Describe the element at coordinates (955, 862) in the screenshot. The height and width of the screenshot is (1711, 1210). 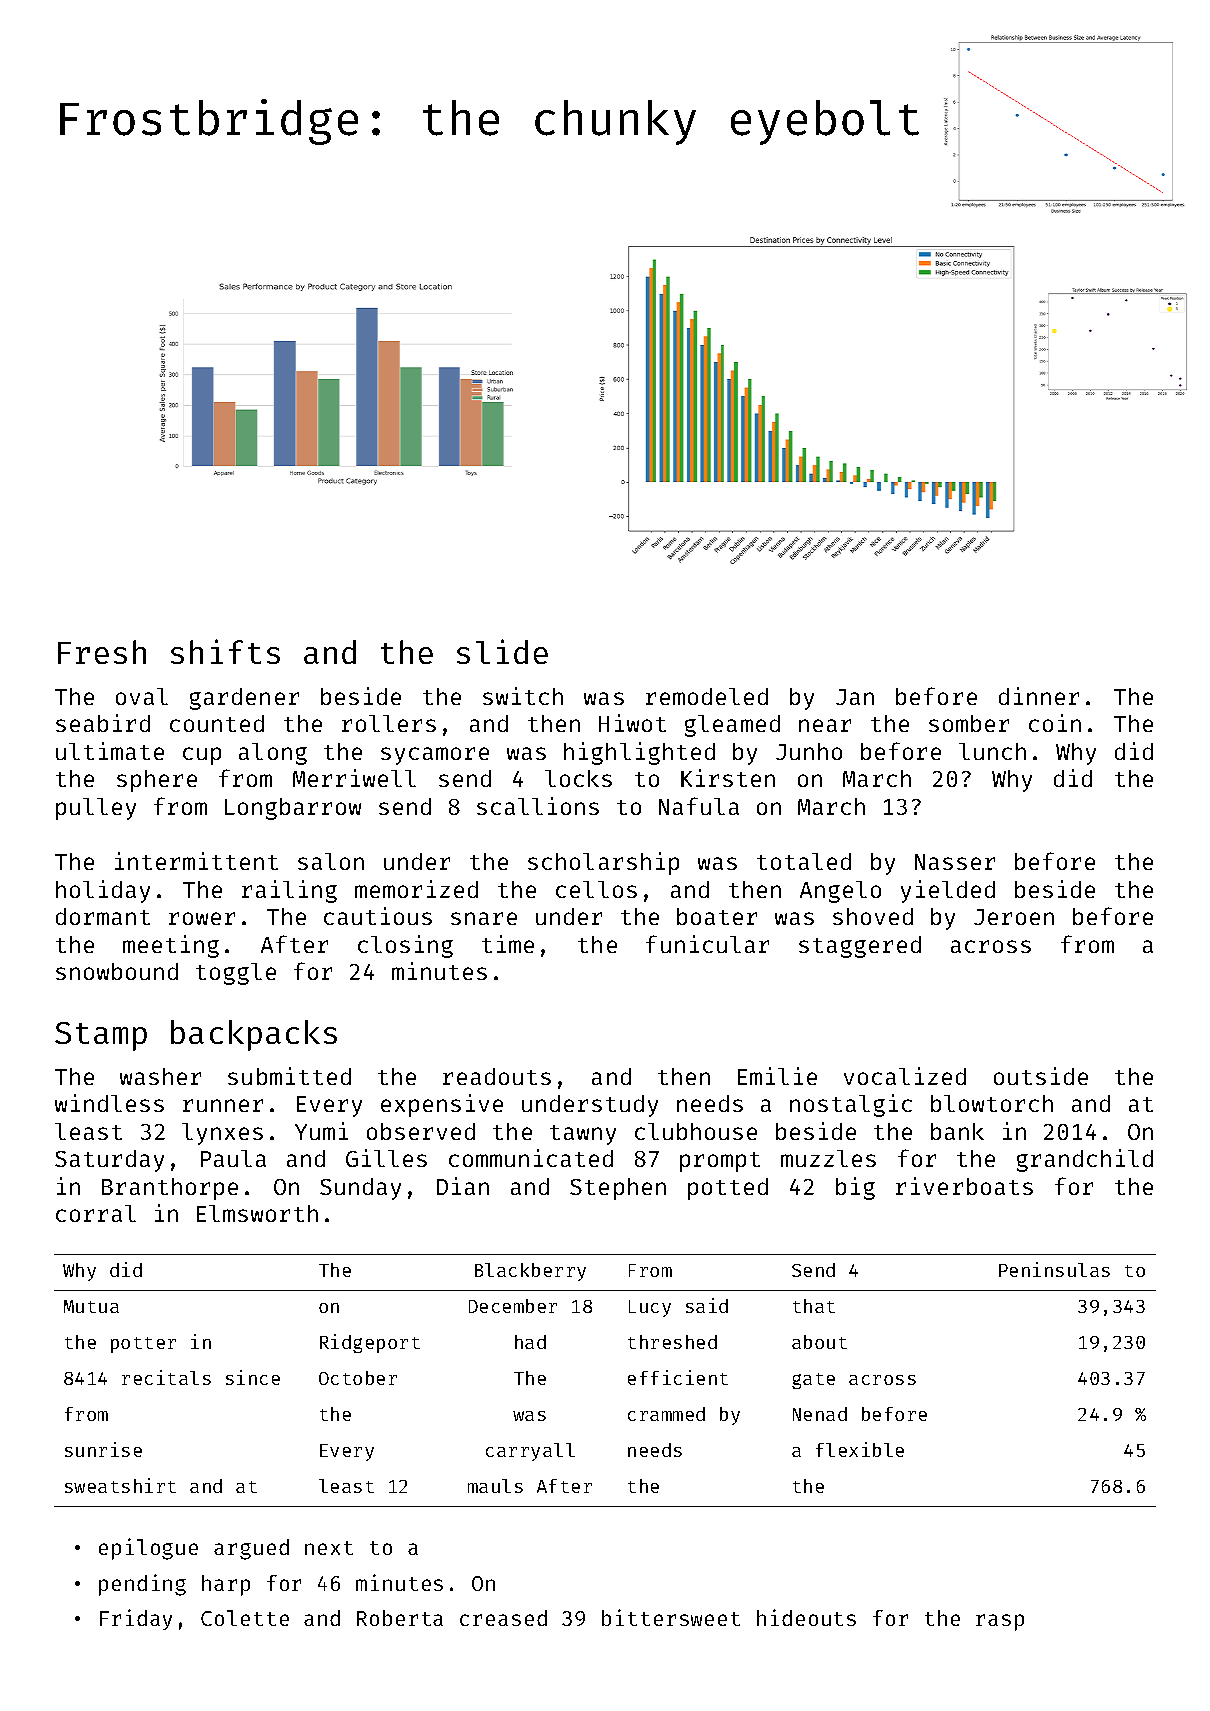
I see `Nasser` at that location.
